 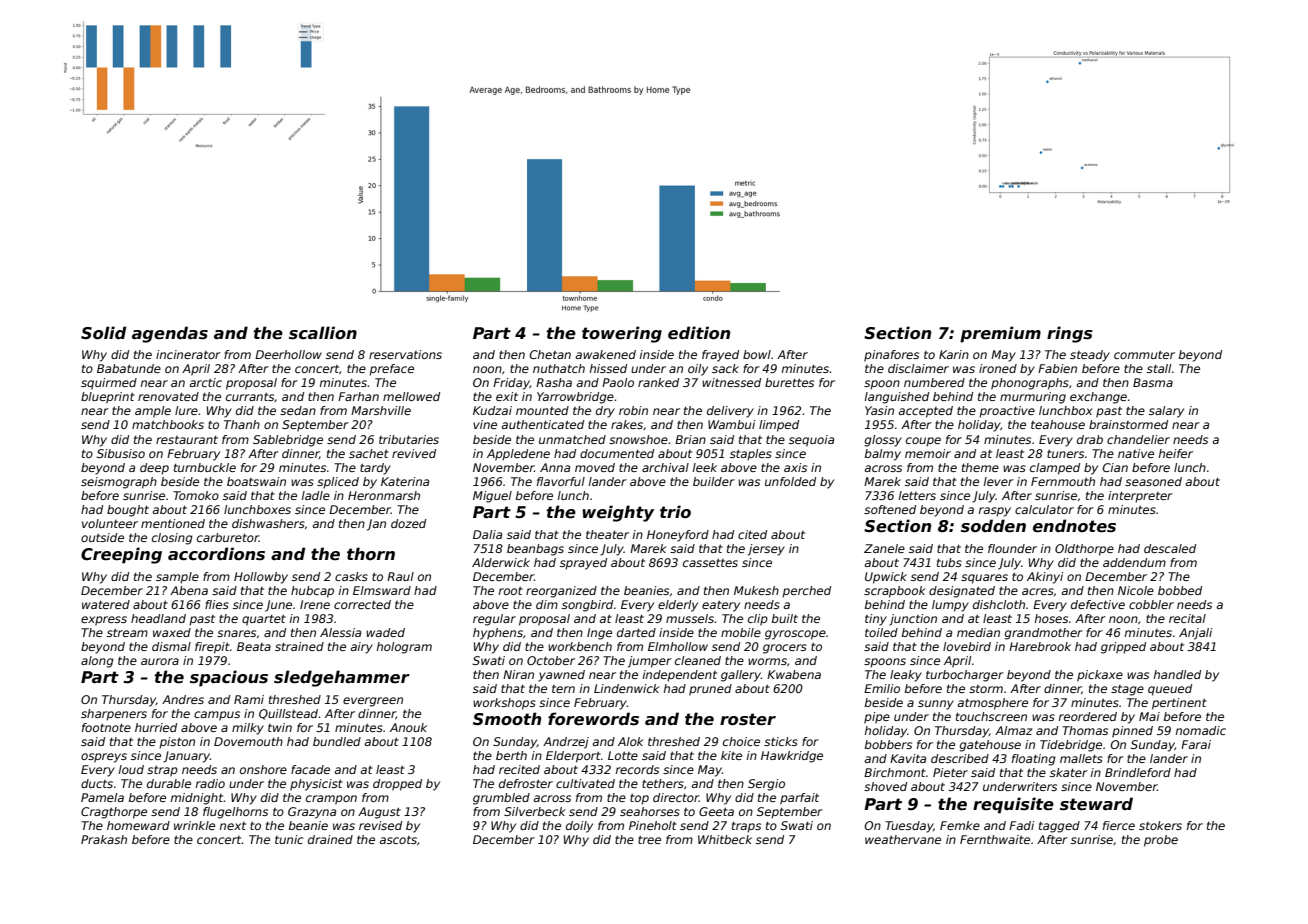 What do you see at coordinates (498, 634) in the page?
I see `hyphens` at bounding box center [498, 634].
